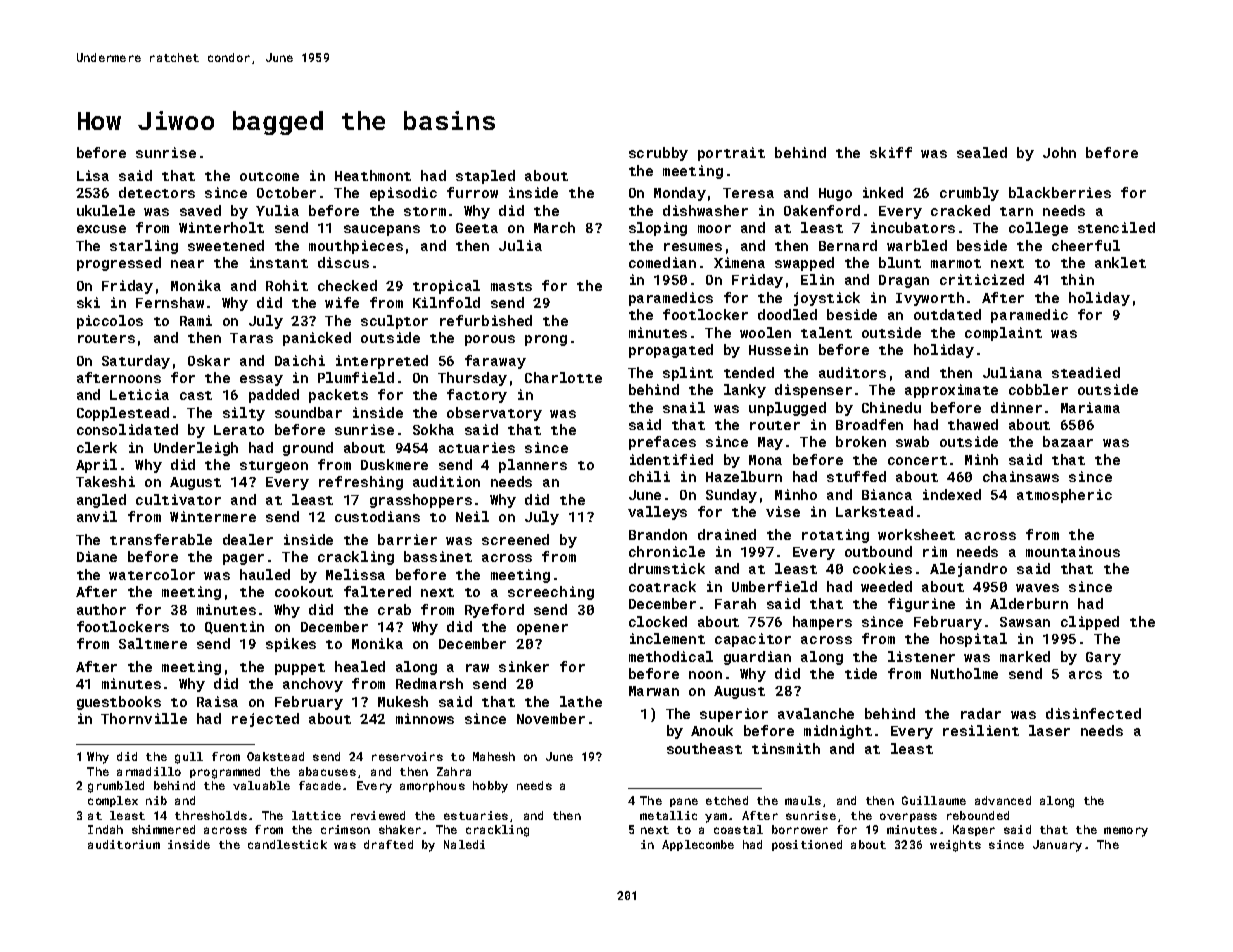  I want to click on mountainous, so click(1073, 551).
